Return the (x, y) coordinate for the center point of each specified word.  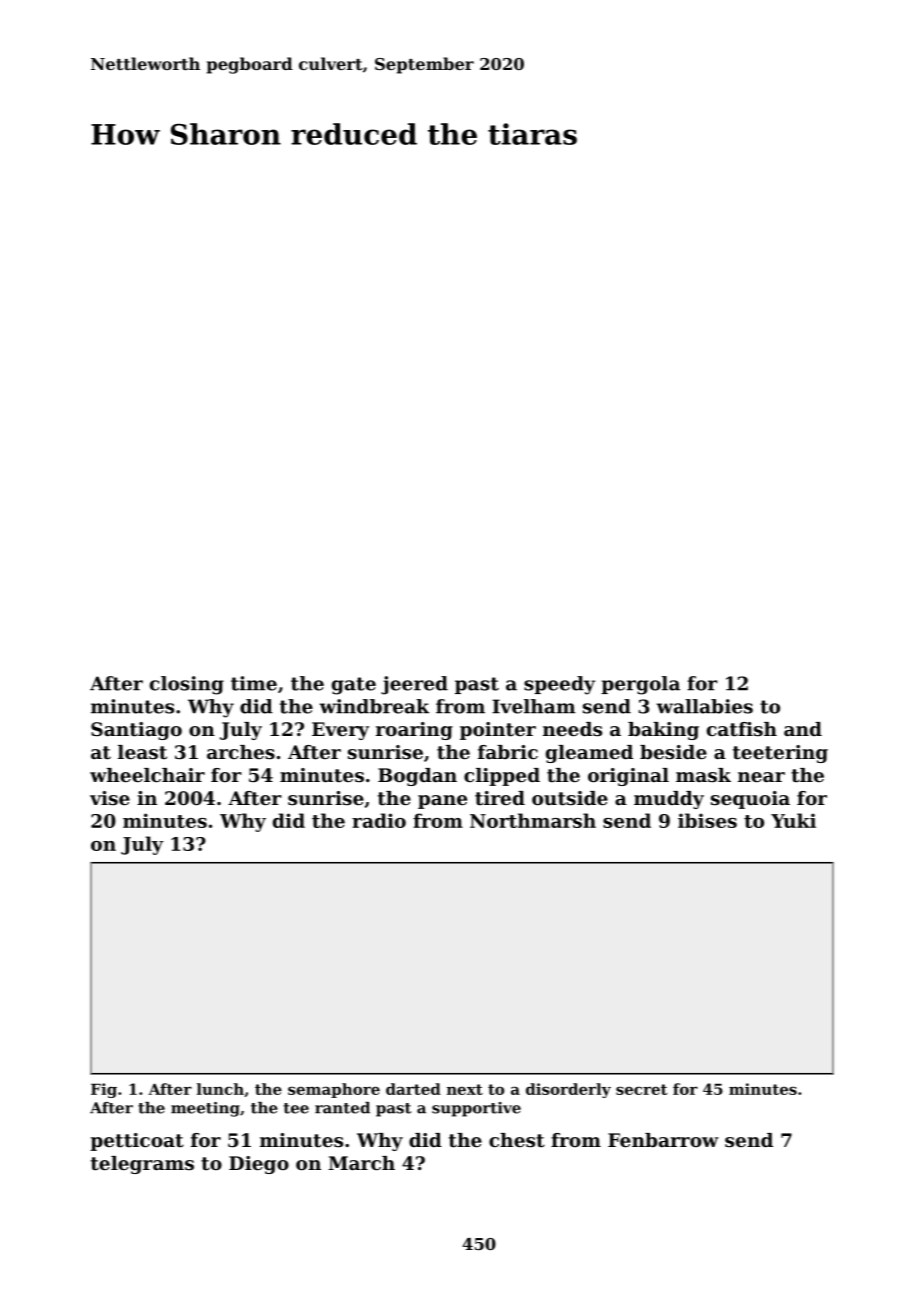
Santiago (136, 731)
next (465, 1089)
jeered (414, 685)
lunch (220, 1089)
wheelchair (147, 775)
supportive (476, 1109)
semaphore (334, 1090)
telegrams (142, 1165)
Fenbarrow (663, 1140)
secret (642, 1089)
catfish (742, 729)
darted (413, 1089)
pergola (640, 685)
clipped (502, 777)
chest (517, 1140)
